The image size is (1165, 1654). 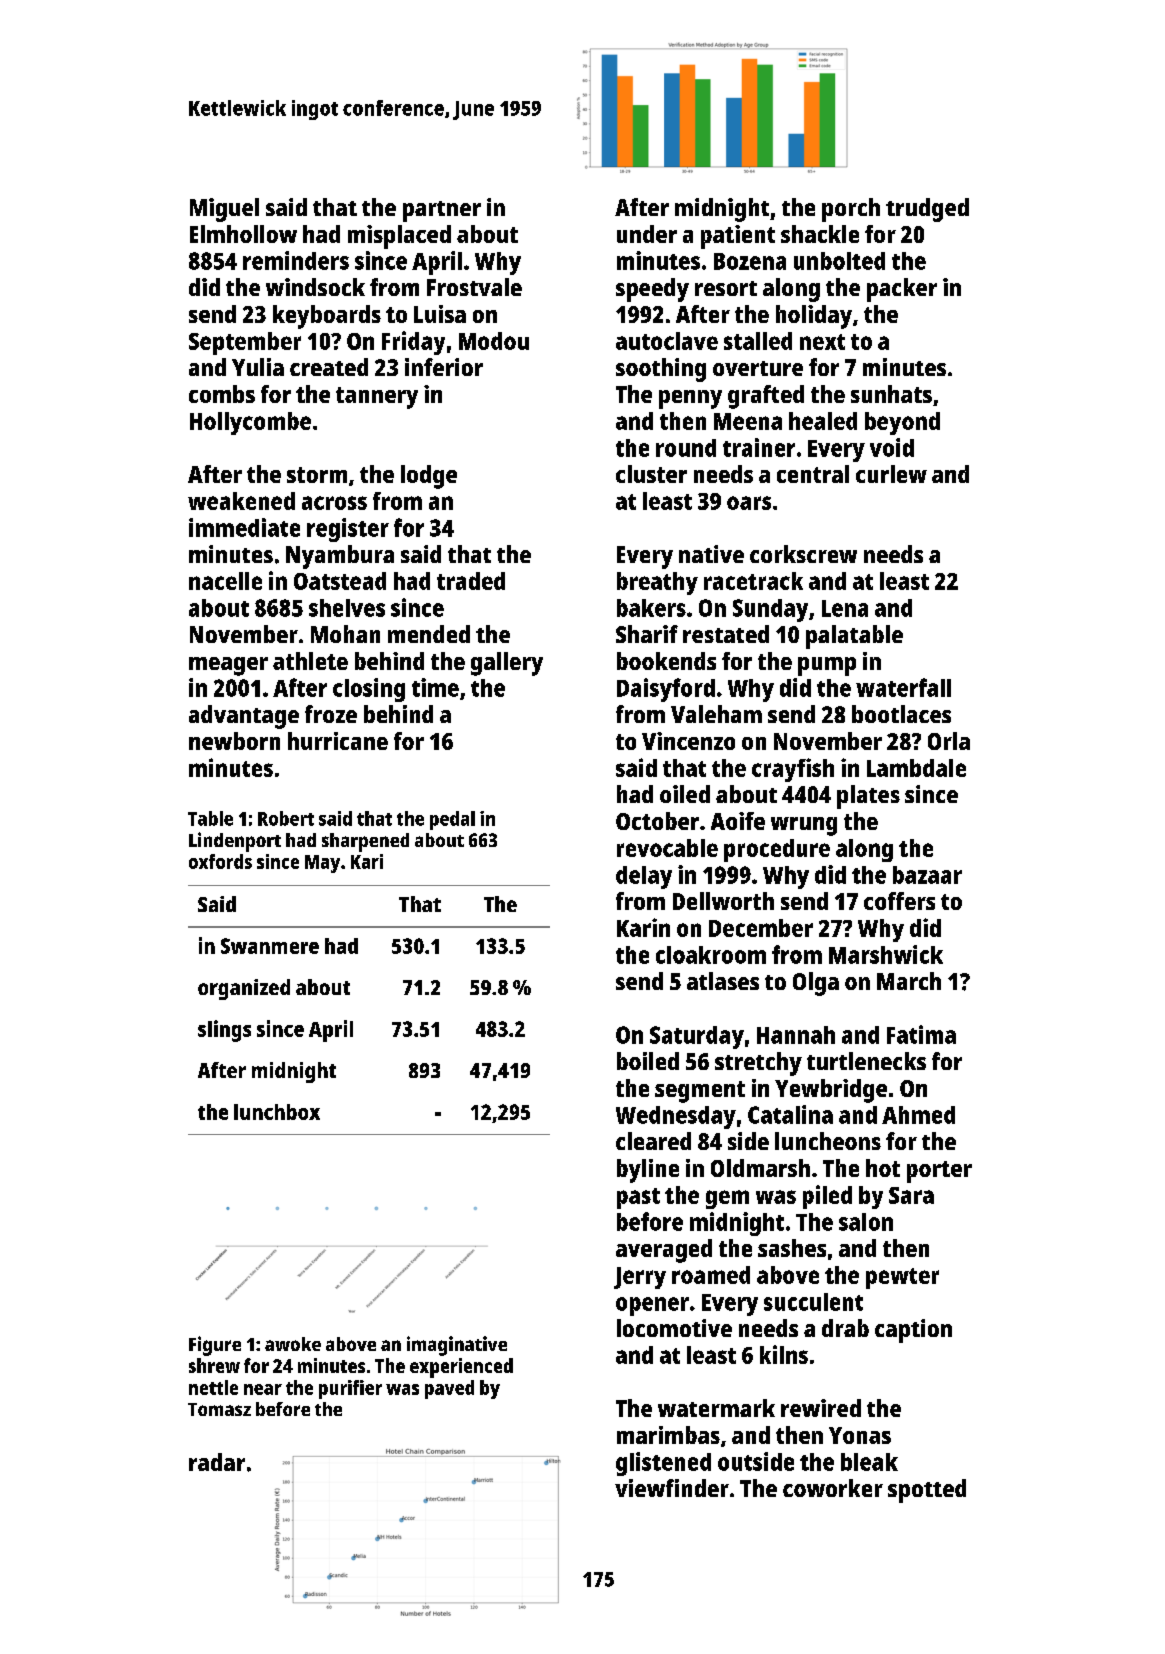 What do you see at coordinates (827, 1197) in the screenshot?
I see `piled` at bounding box center [827, 1197].
